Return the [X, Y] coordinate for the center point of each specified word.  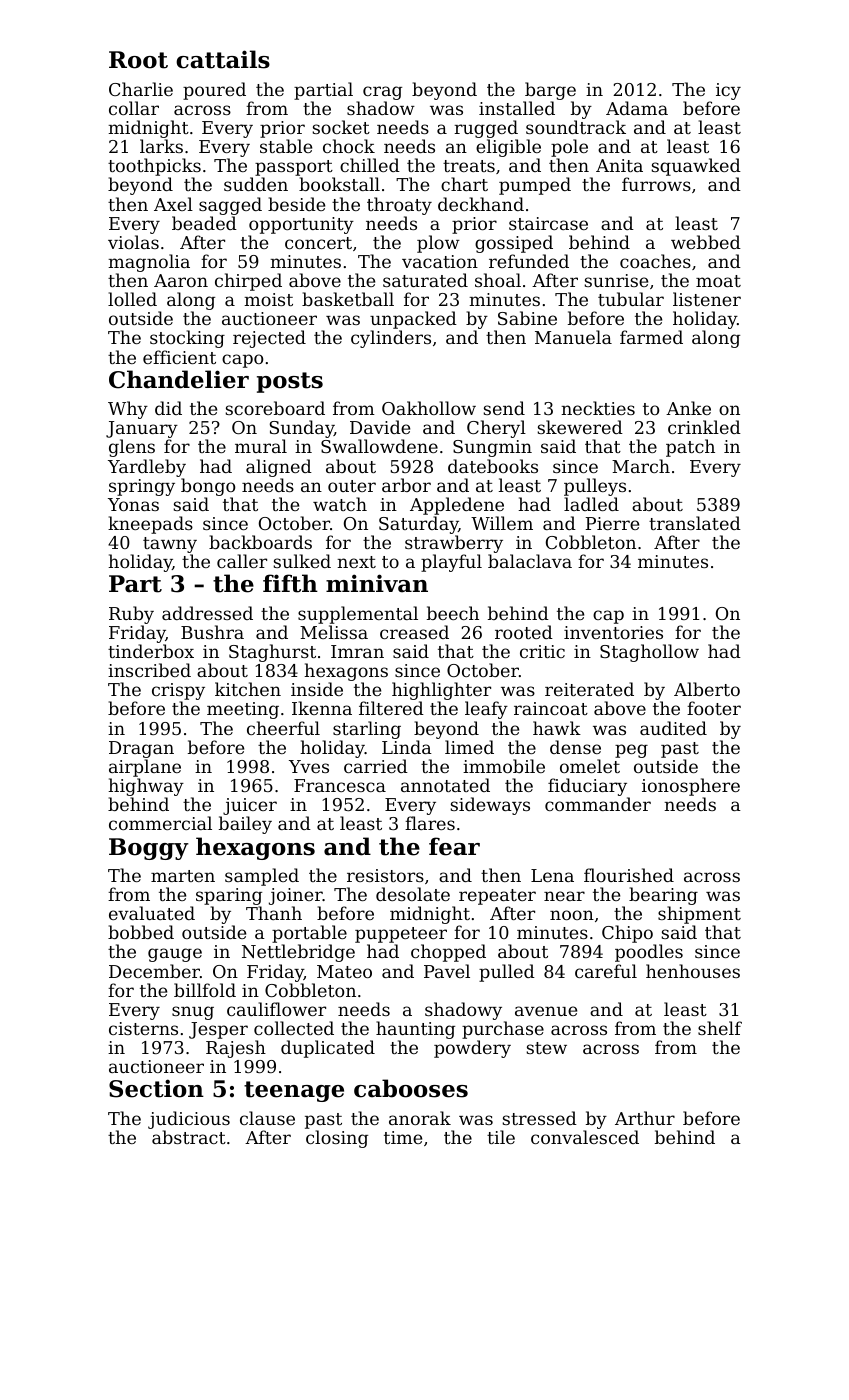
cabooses [411, 1088]
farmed [651, 337]
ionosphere [691, 787]
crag [382, 93]
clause [267, 1118]
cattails [223, 59]
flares [430, 823]
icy [728, 91]
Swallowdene [379, 446]
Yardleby [147, 468]
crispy [178, 692]
